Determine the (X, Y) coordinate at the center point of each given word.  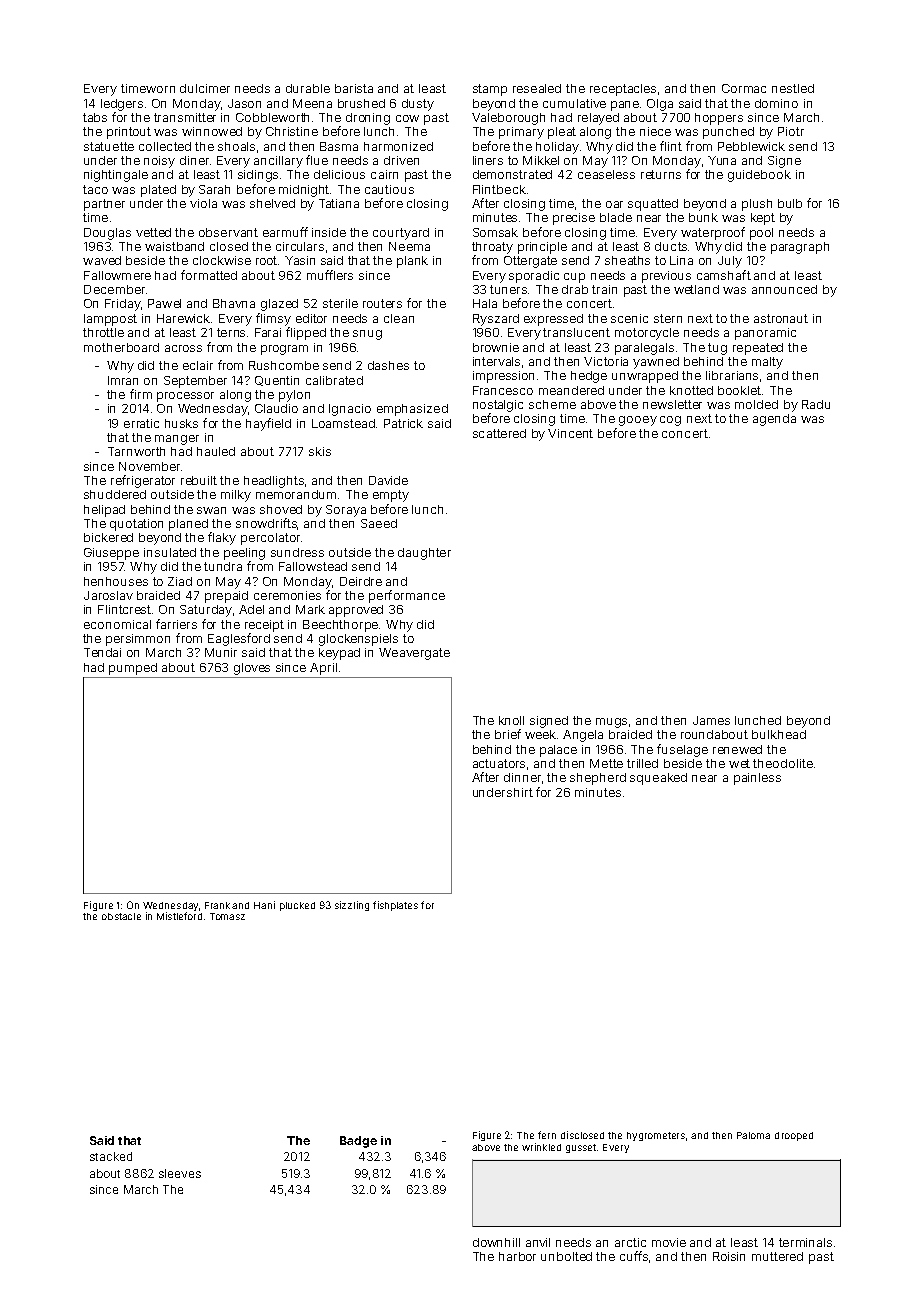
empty (391, 496)
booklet (739, 390)
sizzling (352, 906)
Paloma (753, 1135)
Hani (264, 905)
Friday (123, 305)
